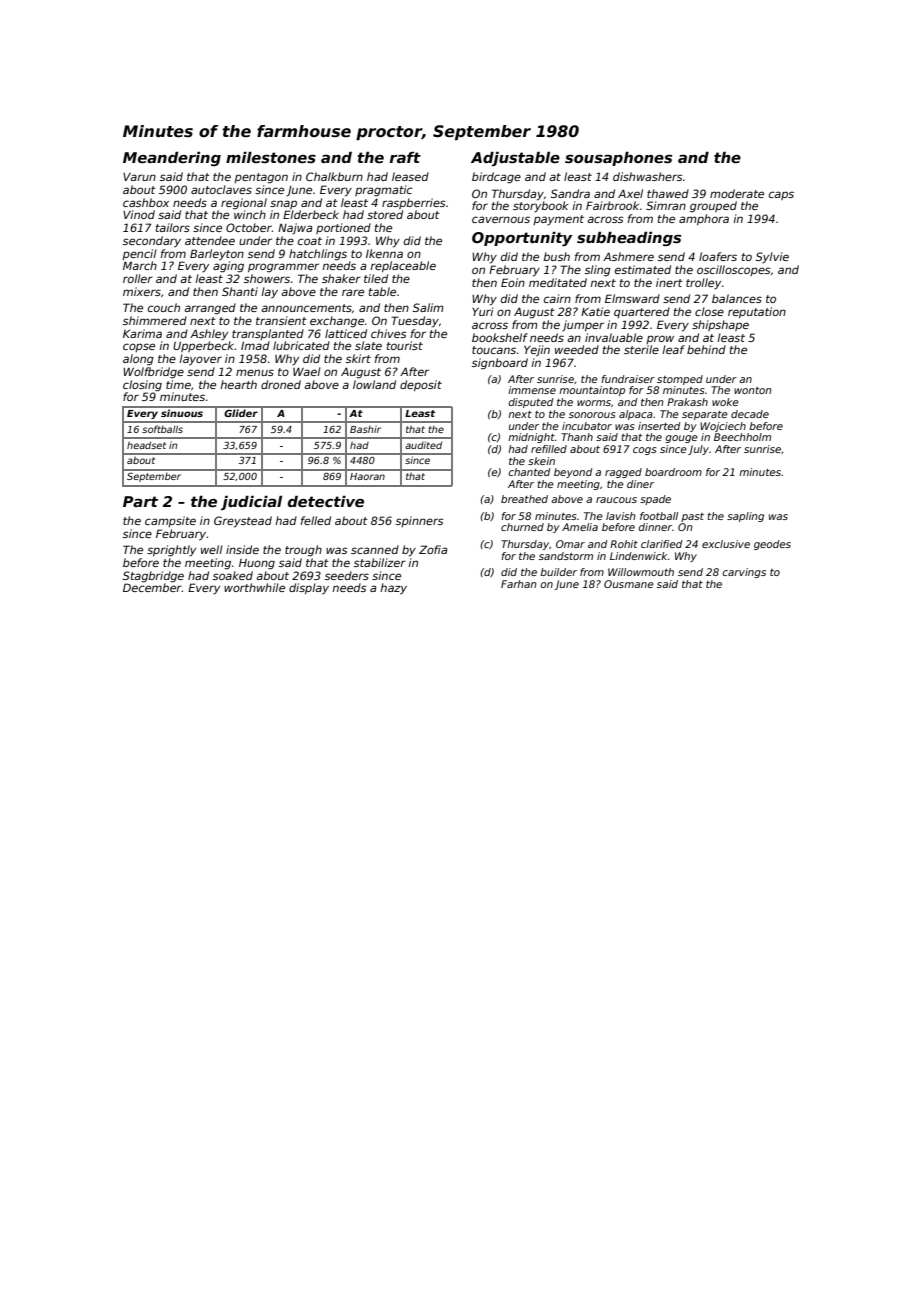 The width and height of the page is (924, 1308). Describe the element at coordinates (744, 573) in the page. I see `carvings` at that location.
